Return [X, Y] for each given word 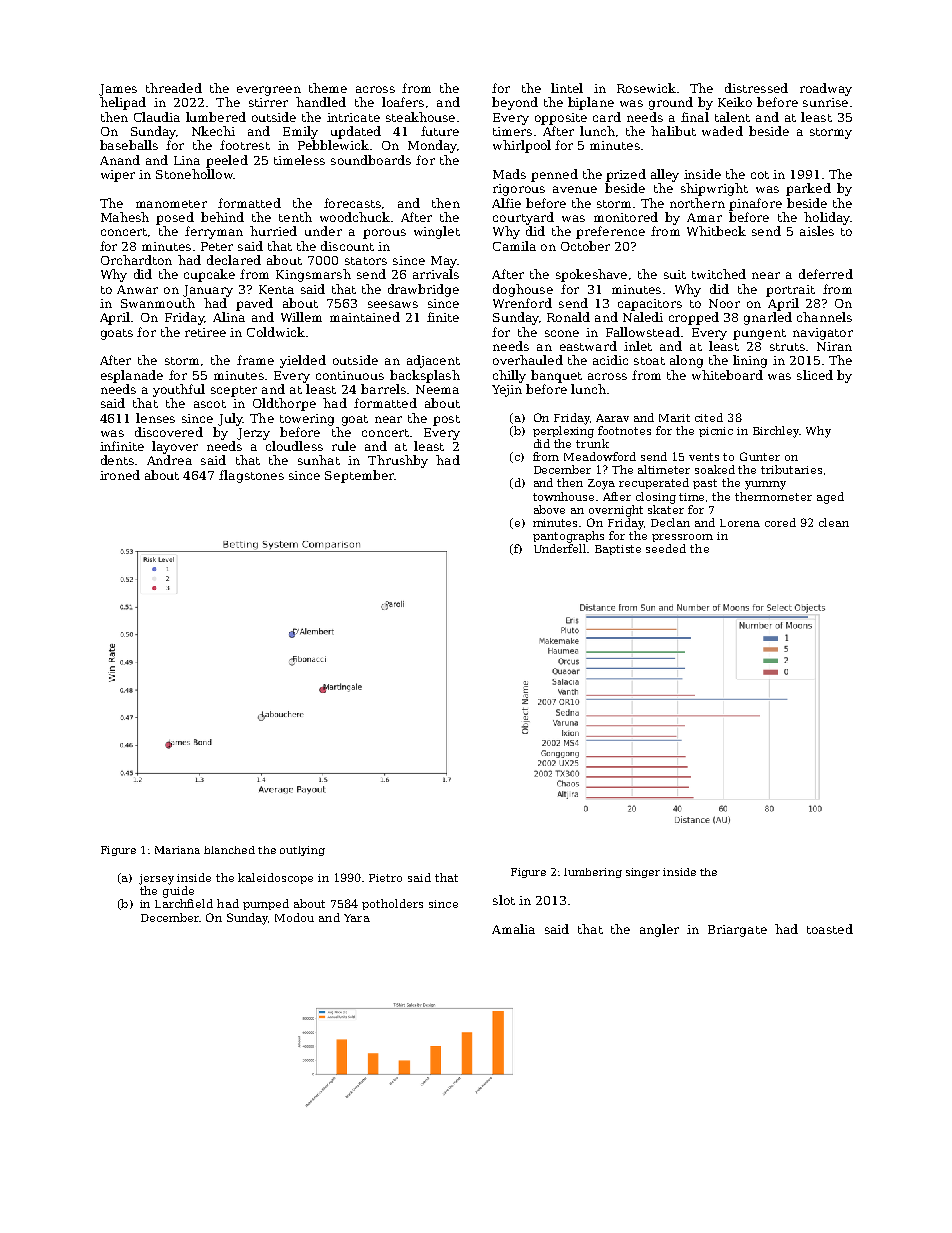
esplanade [132, 376]
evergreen [269, 91]
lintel [567, 88]
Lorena [740, 523]
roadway [826, 89]
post [446, 420]
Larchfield [184, 903]
